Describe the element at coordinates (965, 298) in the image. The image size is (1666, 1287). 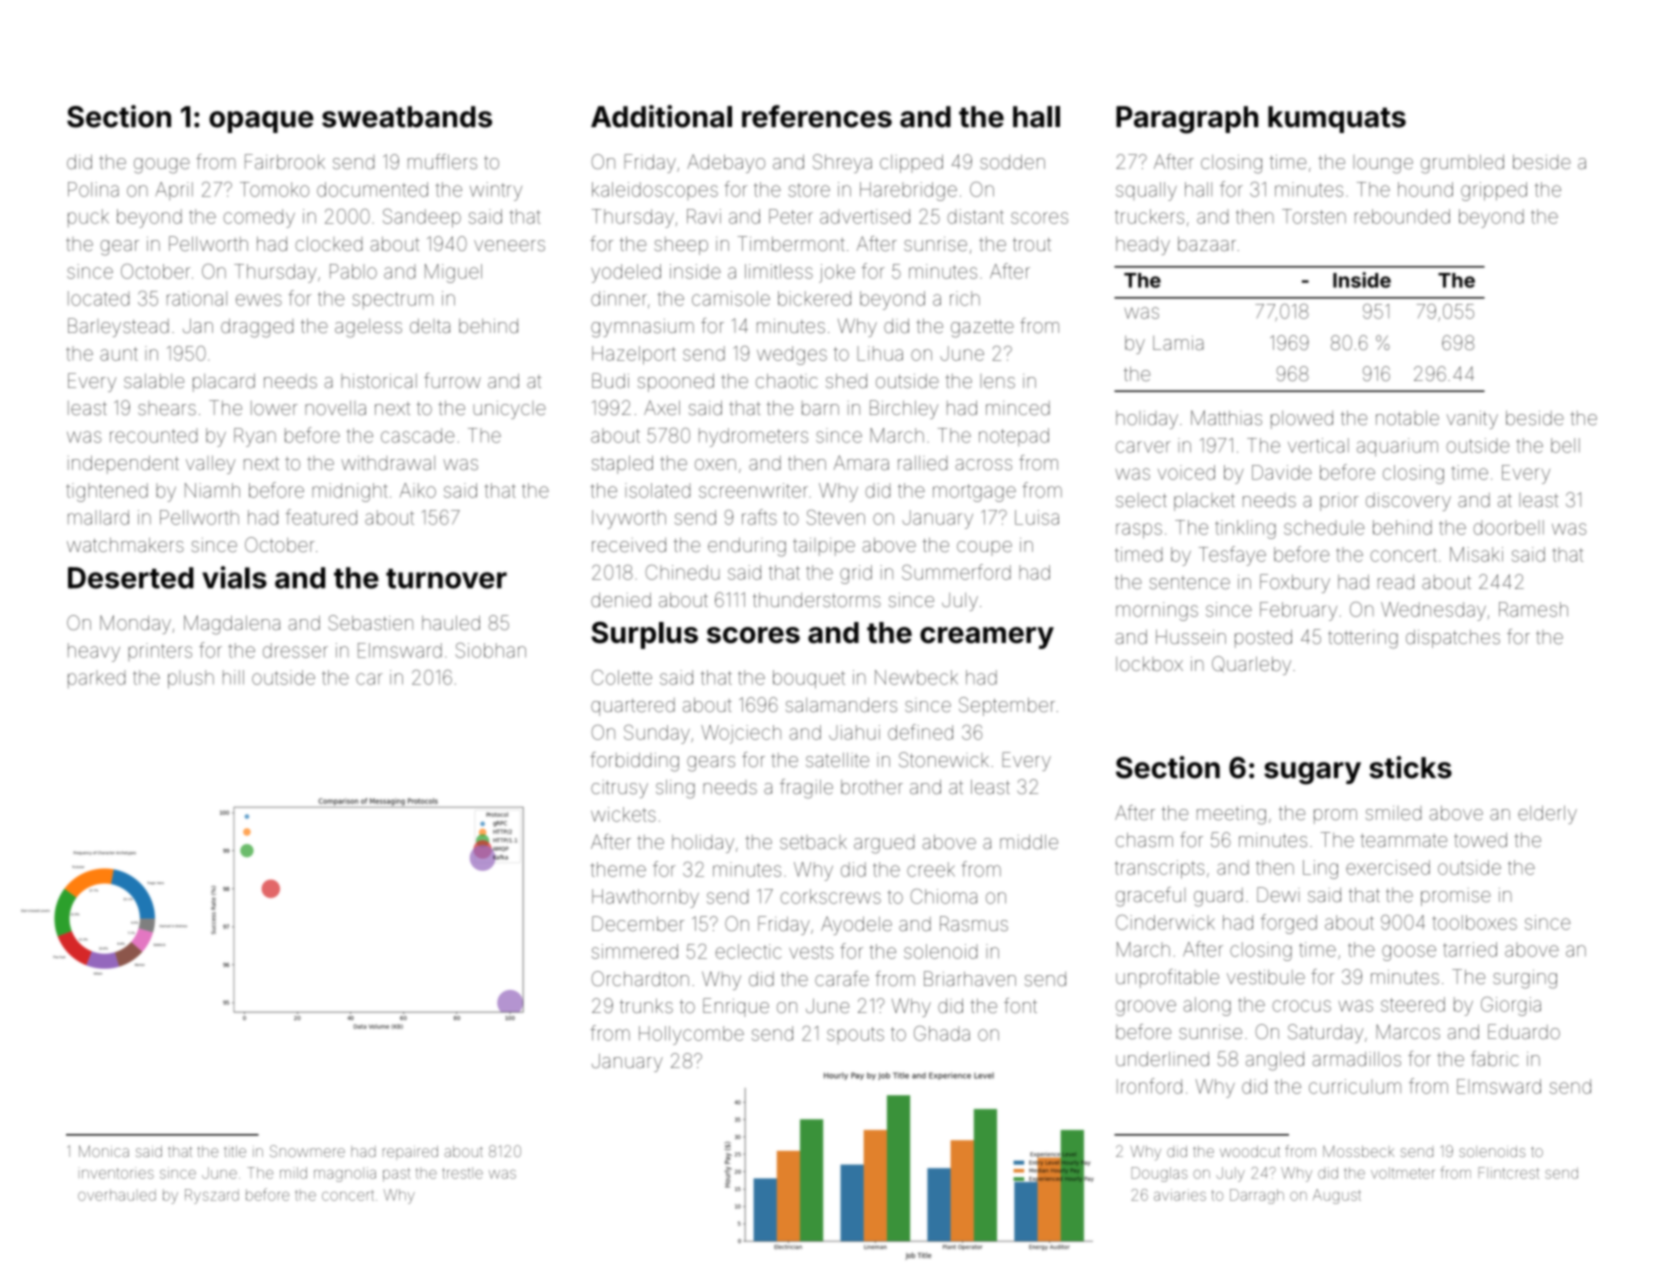
I see `rich` at that location.
